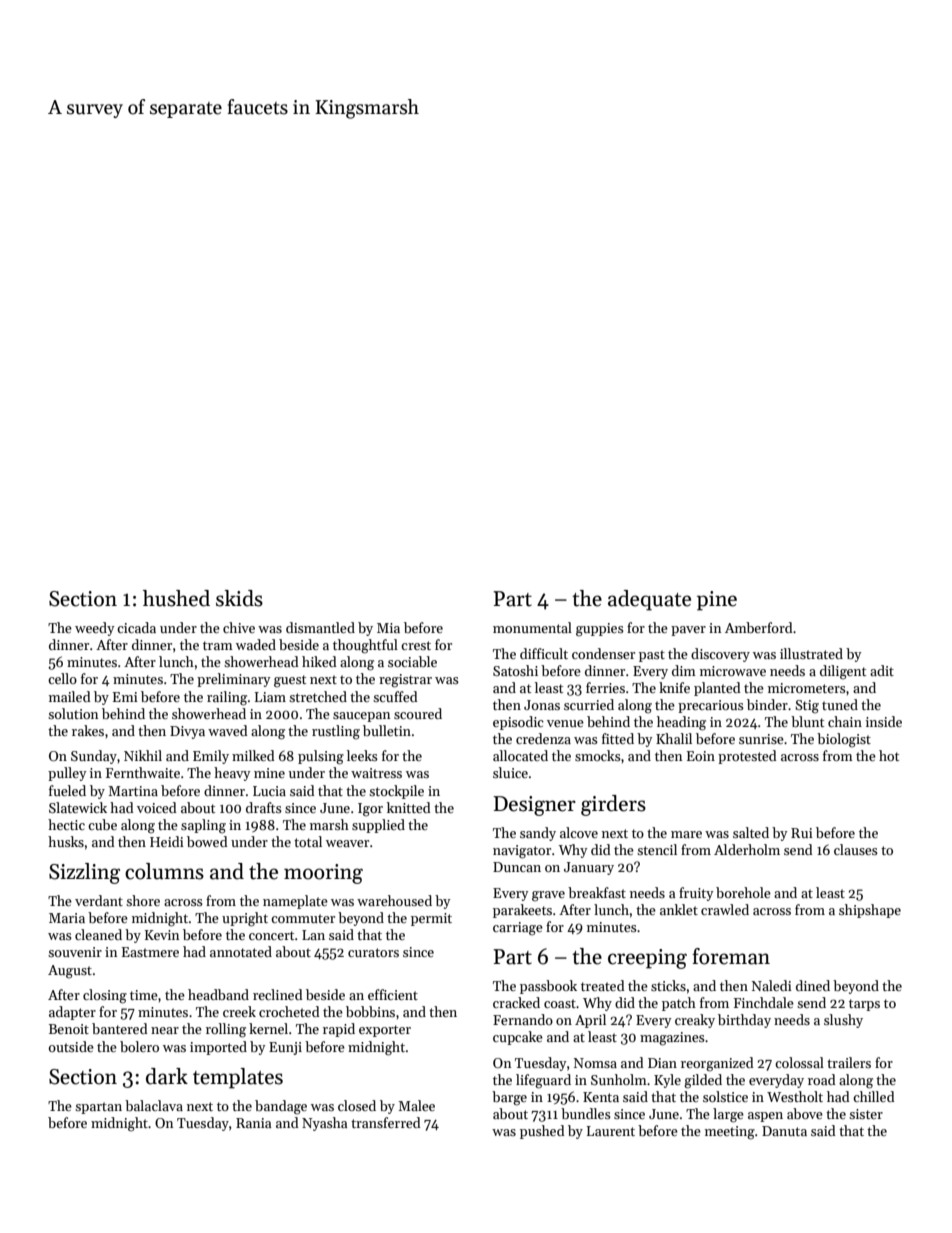 The image size is (952, 1233). I want to click on sandy, so click(538, 834).
